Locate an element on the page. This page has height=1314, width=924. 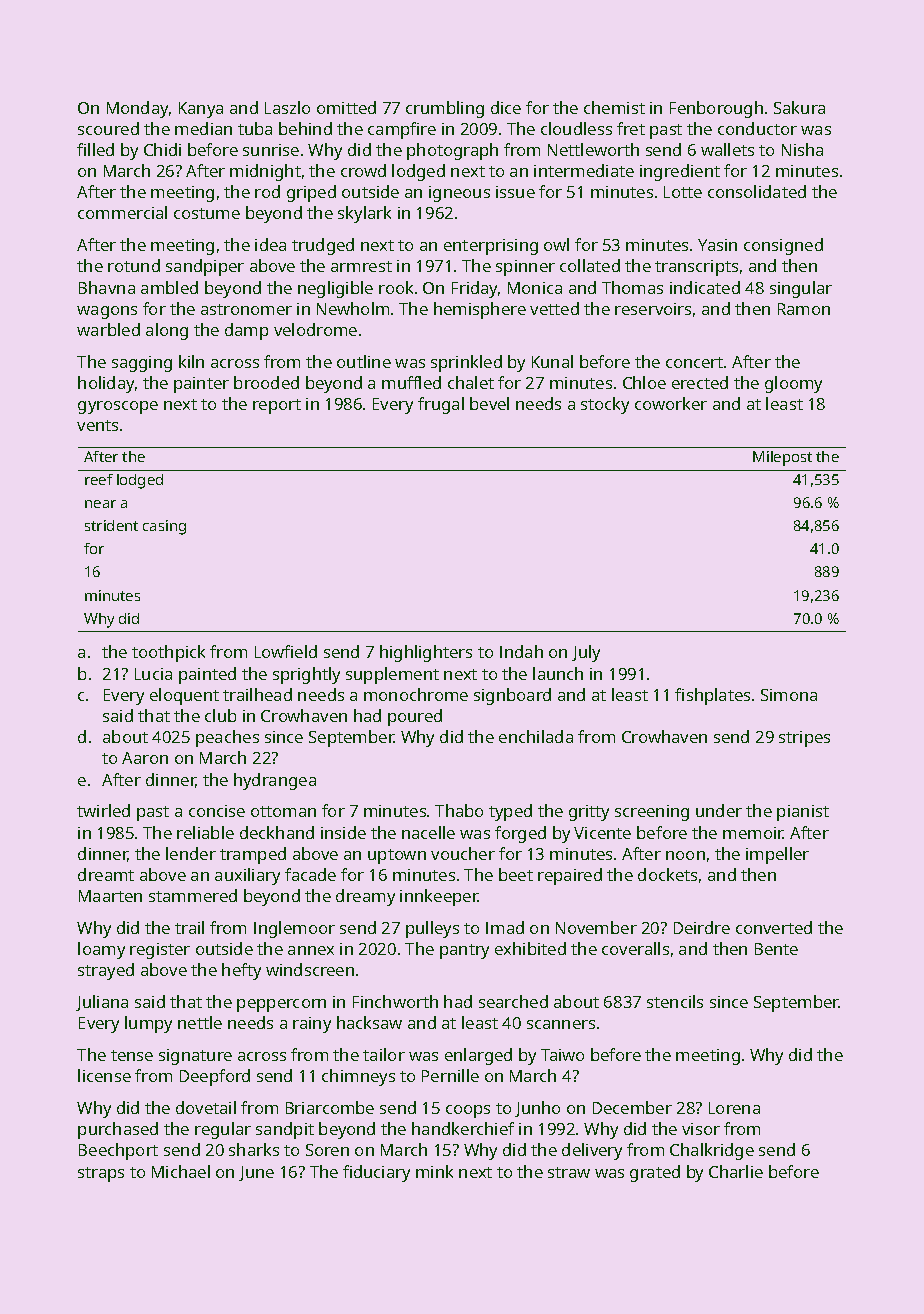
skylark is located at coordinates (364, 214).
